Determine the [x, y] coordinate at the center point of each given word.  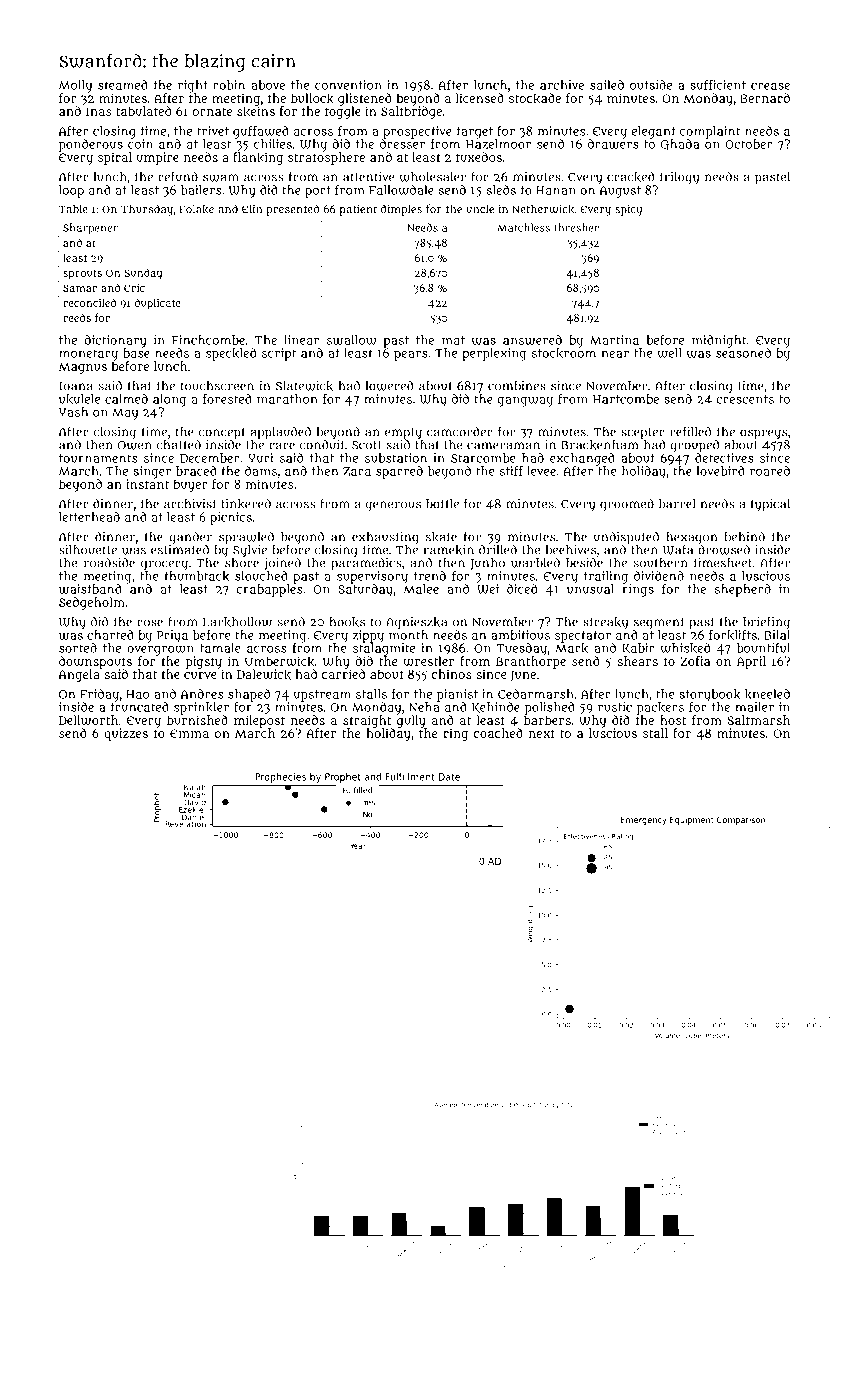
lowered [390, 386]
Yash [73, 412]
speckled [231, 354]
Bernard [765, 98]
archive [562, 85]
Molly [75, 86]
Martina [614, 340]
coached [498, 733]
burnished [197, 720]
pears [411, 356]
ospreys [764, 434]
